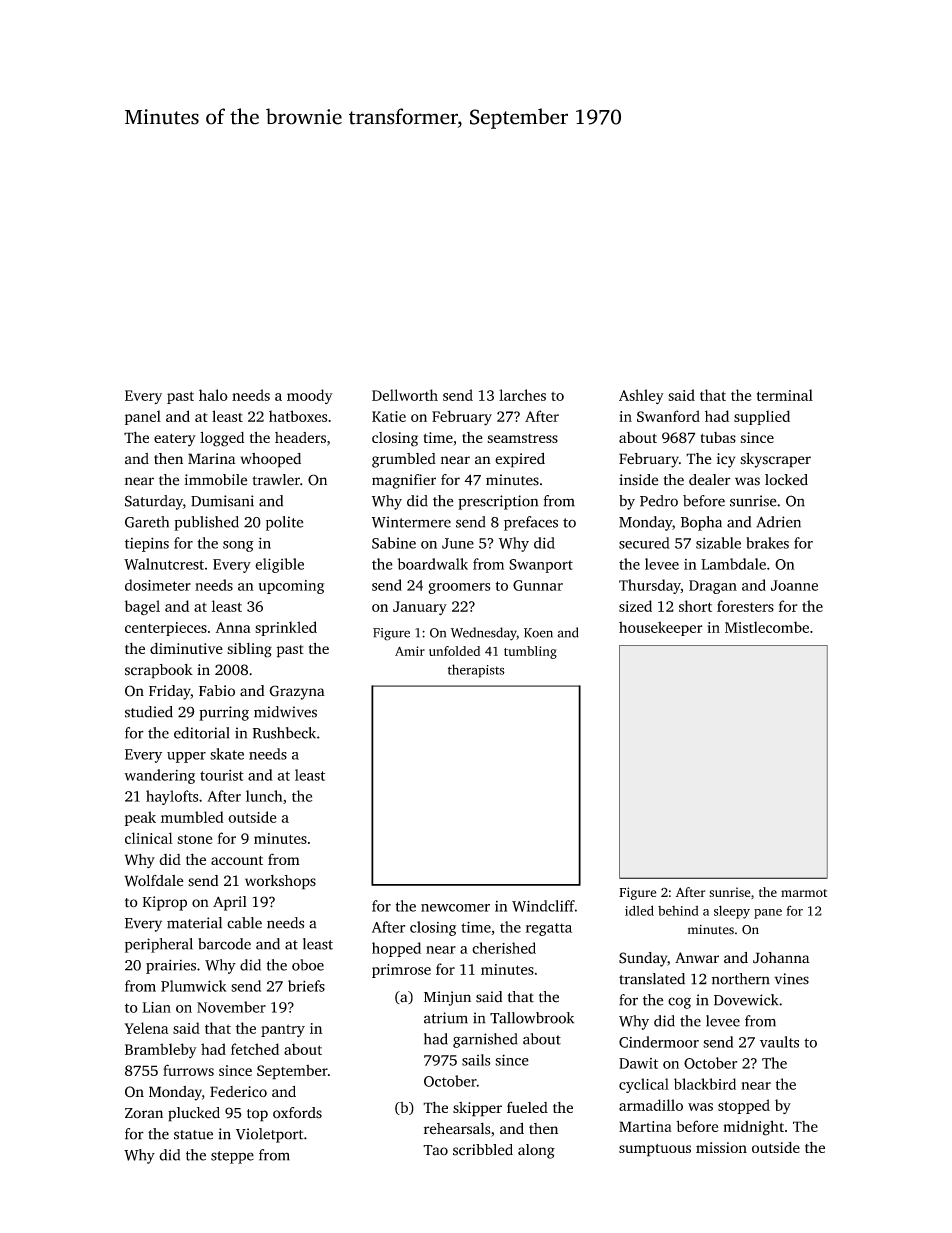  I want to click on prescription, so click(498, 502).
